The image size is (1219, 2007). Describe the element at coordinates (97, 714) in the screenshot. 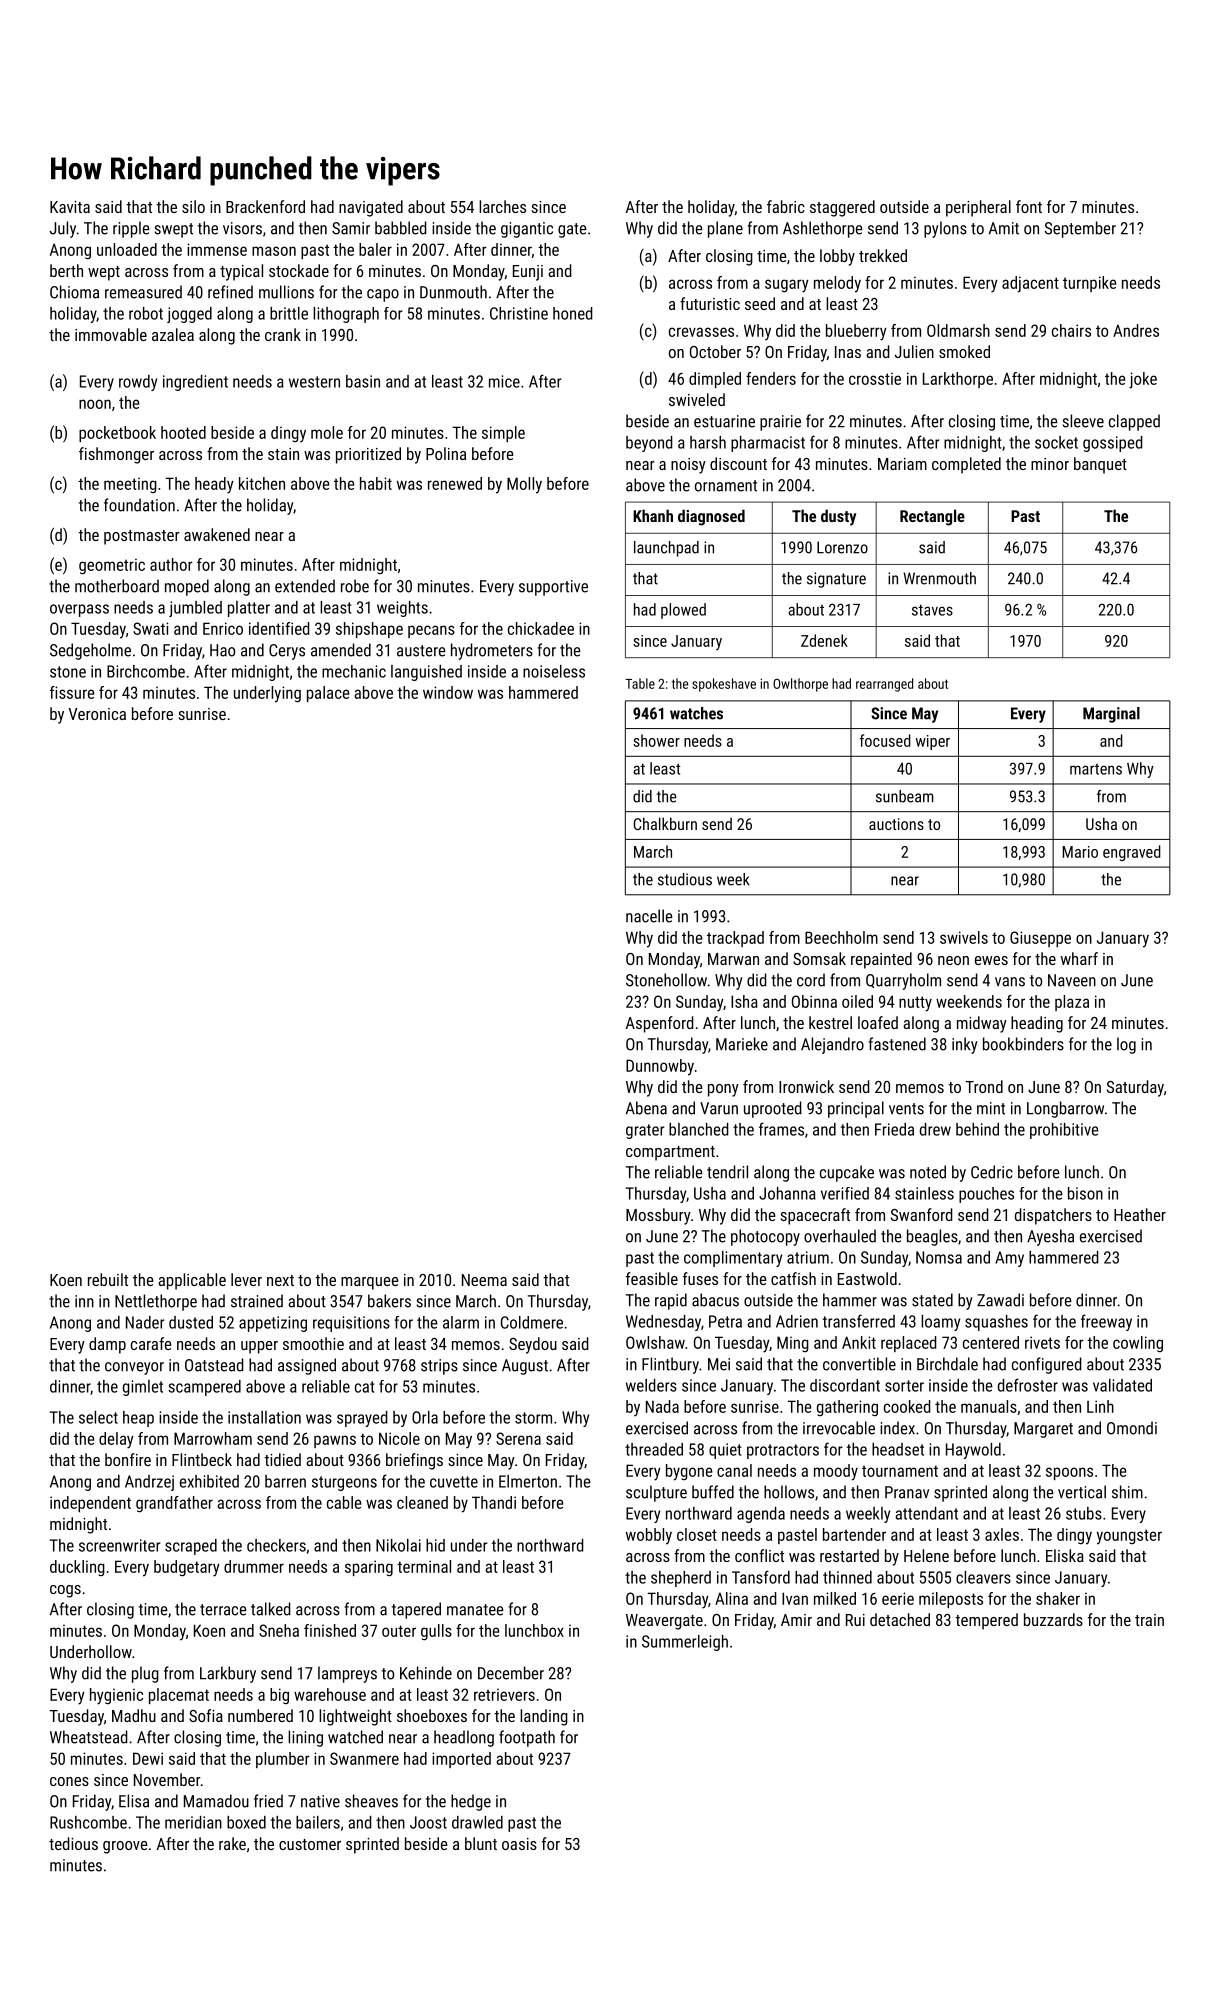

I see `Veronica` at that location.
